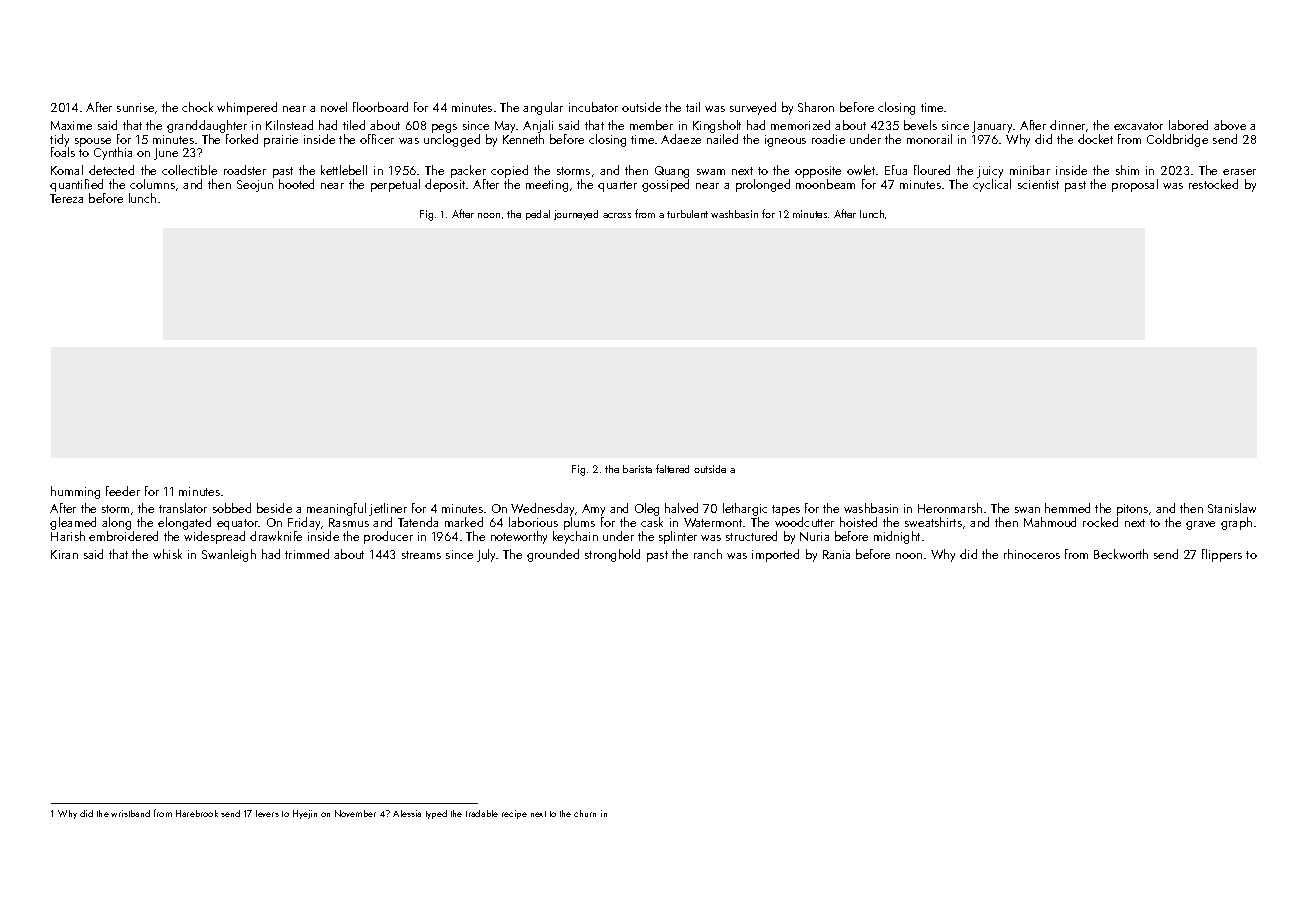  What do you see at coordinates (687, 214) in the screenshot?
I see `turbulent` at bounding box center [687, 214].
